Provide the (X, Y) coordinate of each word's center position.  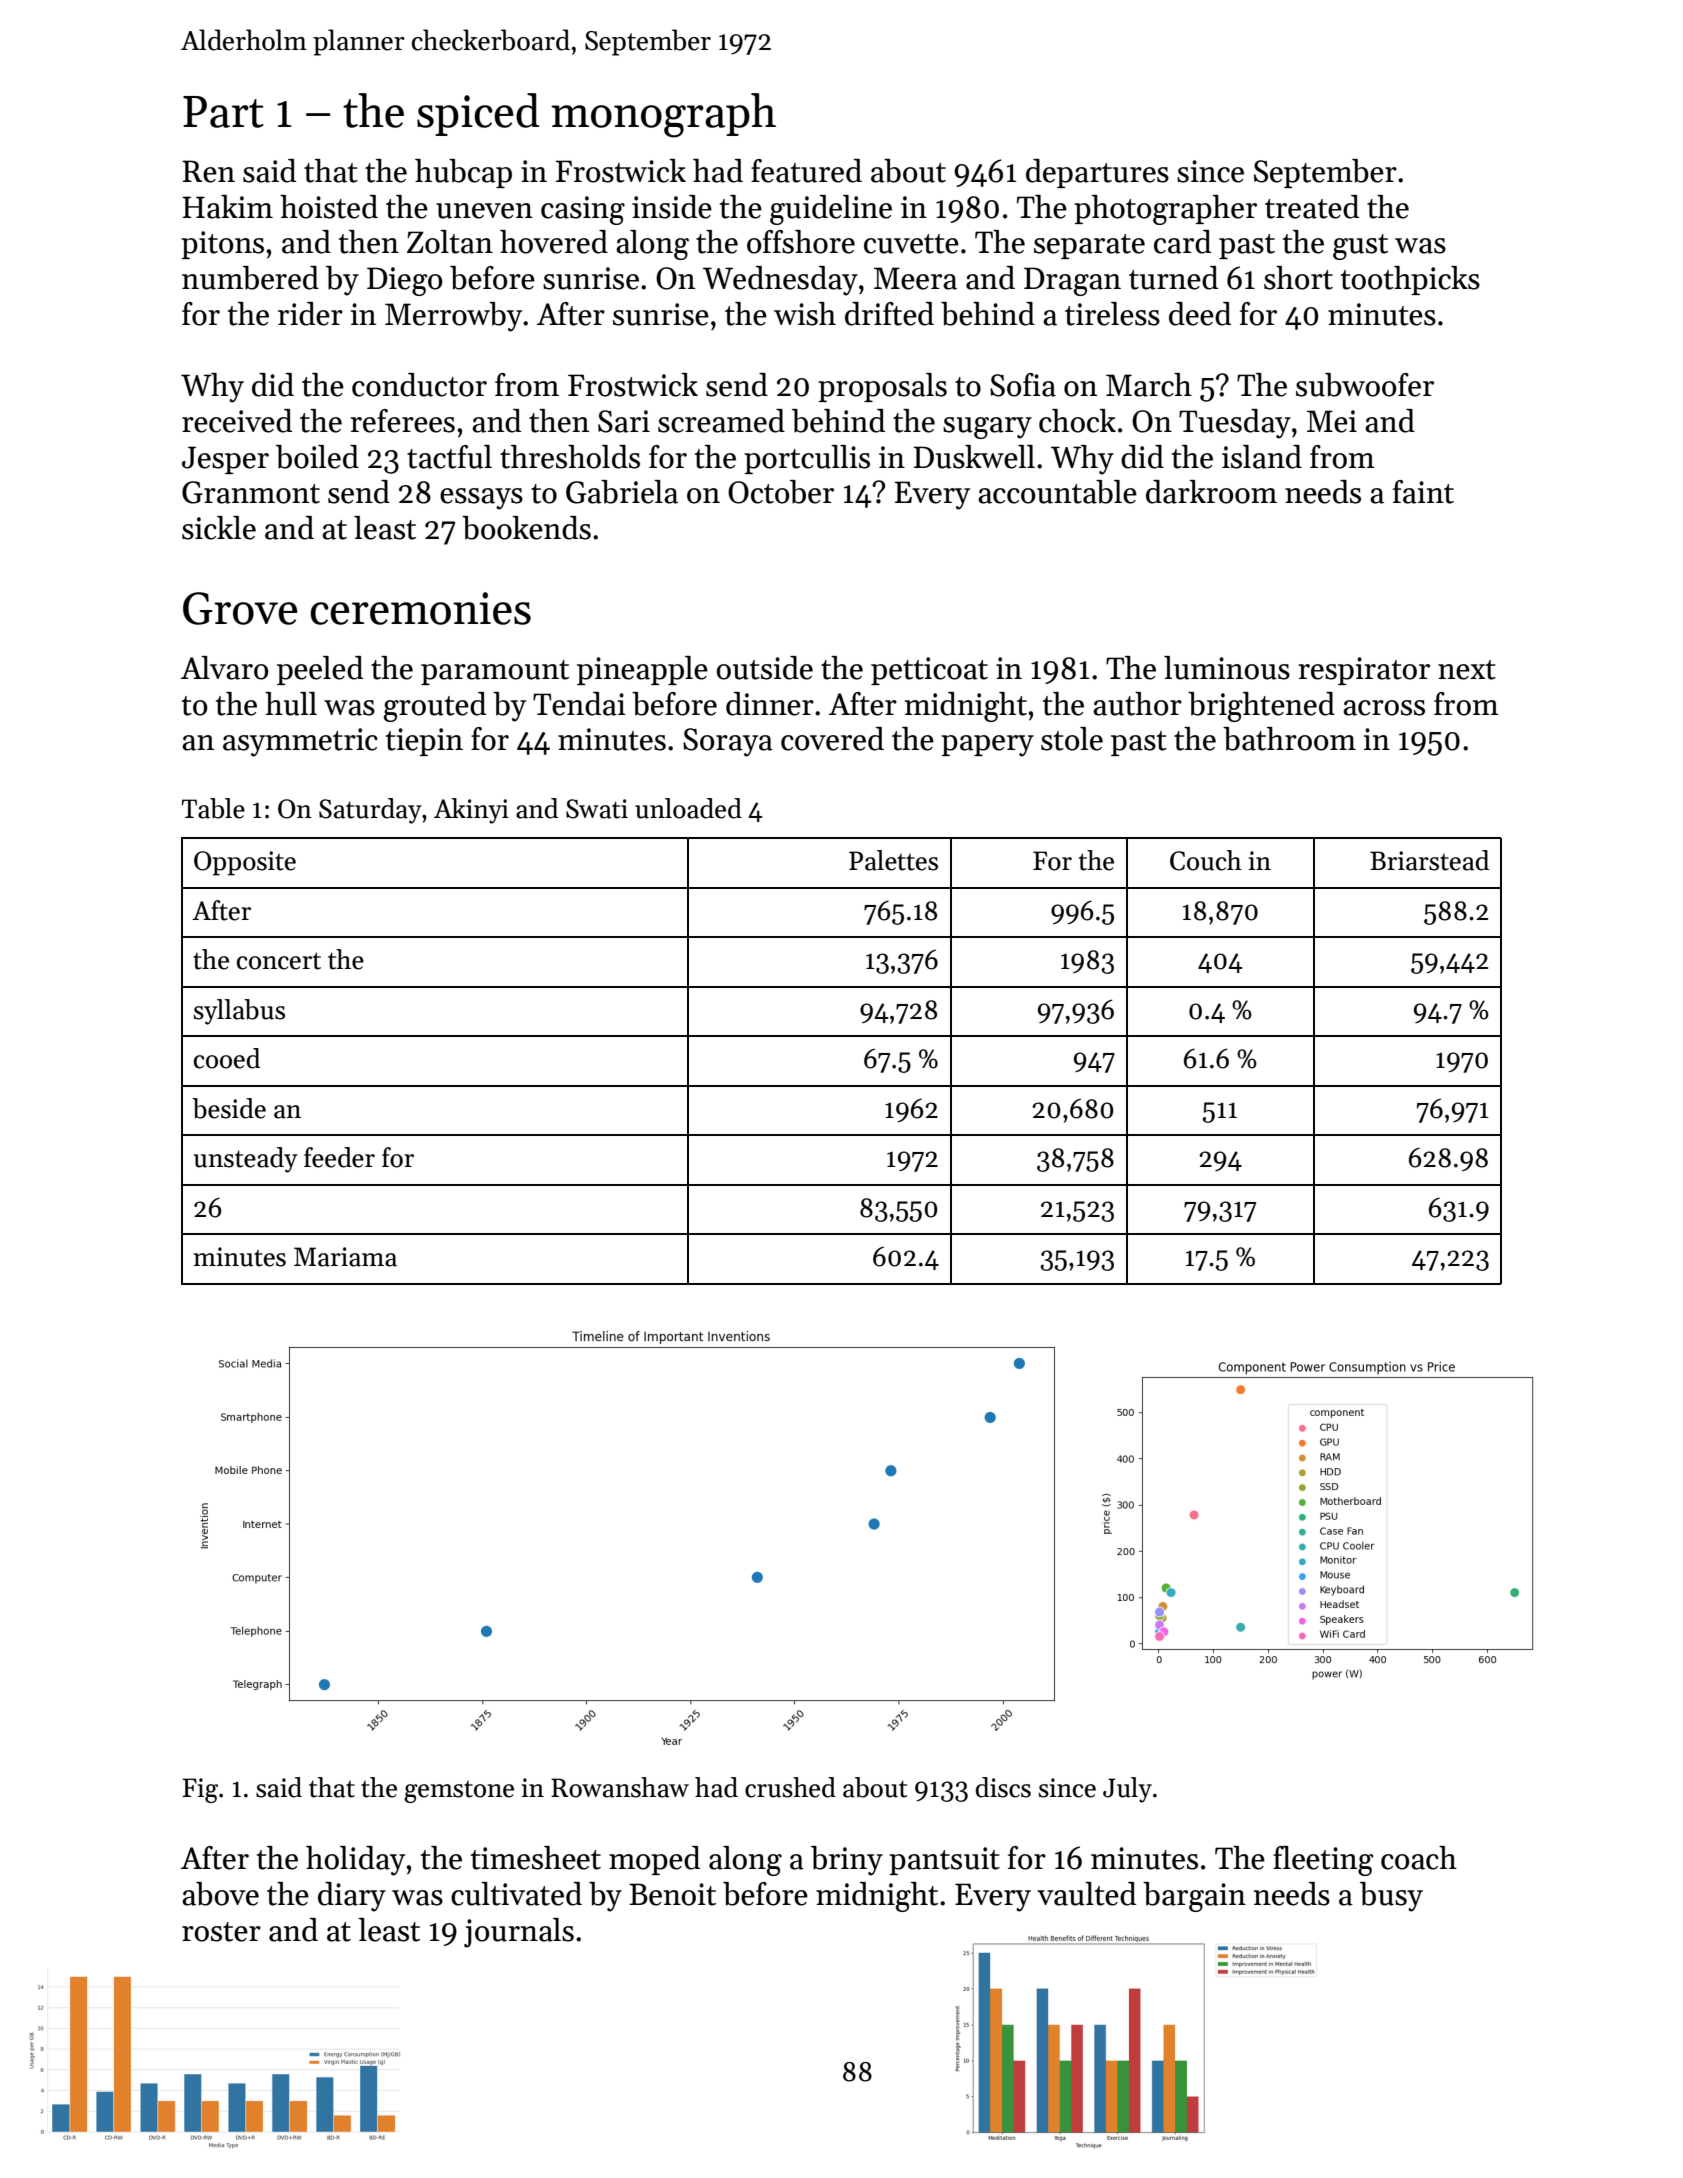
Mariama (345, 1257)
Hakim (227, 207)
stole (1072, 739)
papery (987, 746)
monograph (663, 115)
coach (1419, 1858)
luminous (1227, 668)
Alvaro (225, 668)
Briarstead (1429, 860)
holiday (355, 1861)
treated (1312, 207)
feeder (339, 1157)
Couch (1206, 860)
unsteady (246, 1160)
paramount (495, 672)
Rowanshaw (620, 1787)
